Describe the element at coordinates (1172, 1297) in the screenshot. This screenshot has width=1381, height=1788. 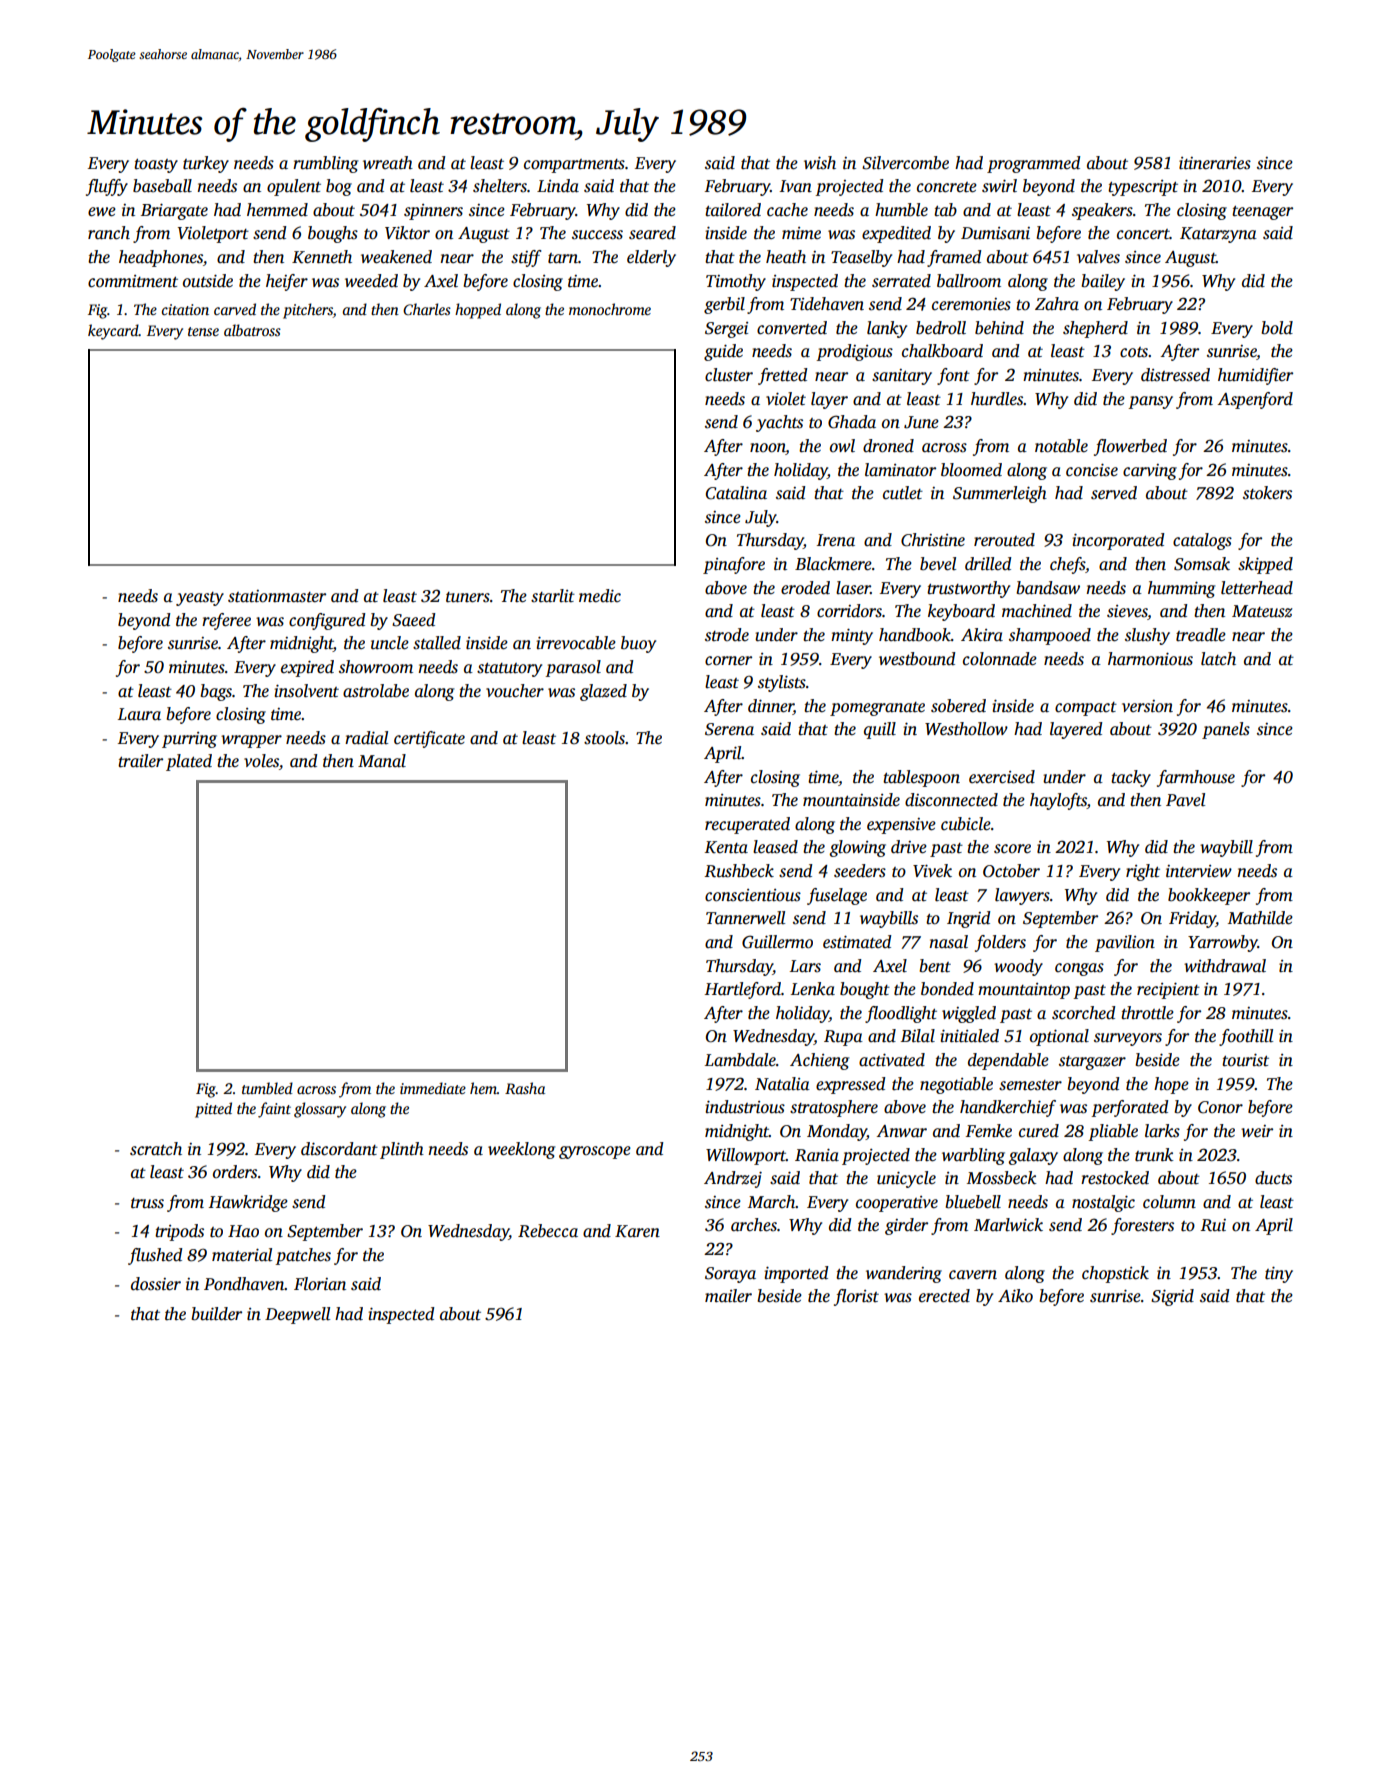
I see `Sigrid` at that location.
